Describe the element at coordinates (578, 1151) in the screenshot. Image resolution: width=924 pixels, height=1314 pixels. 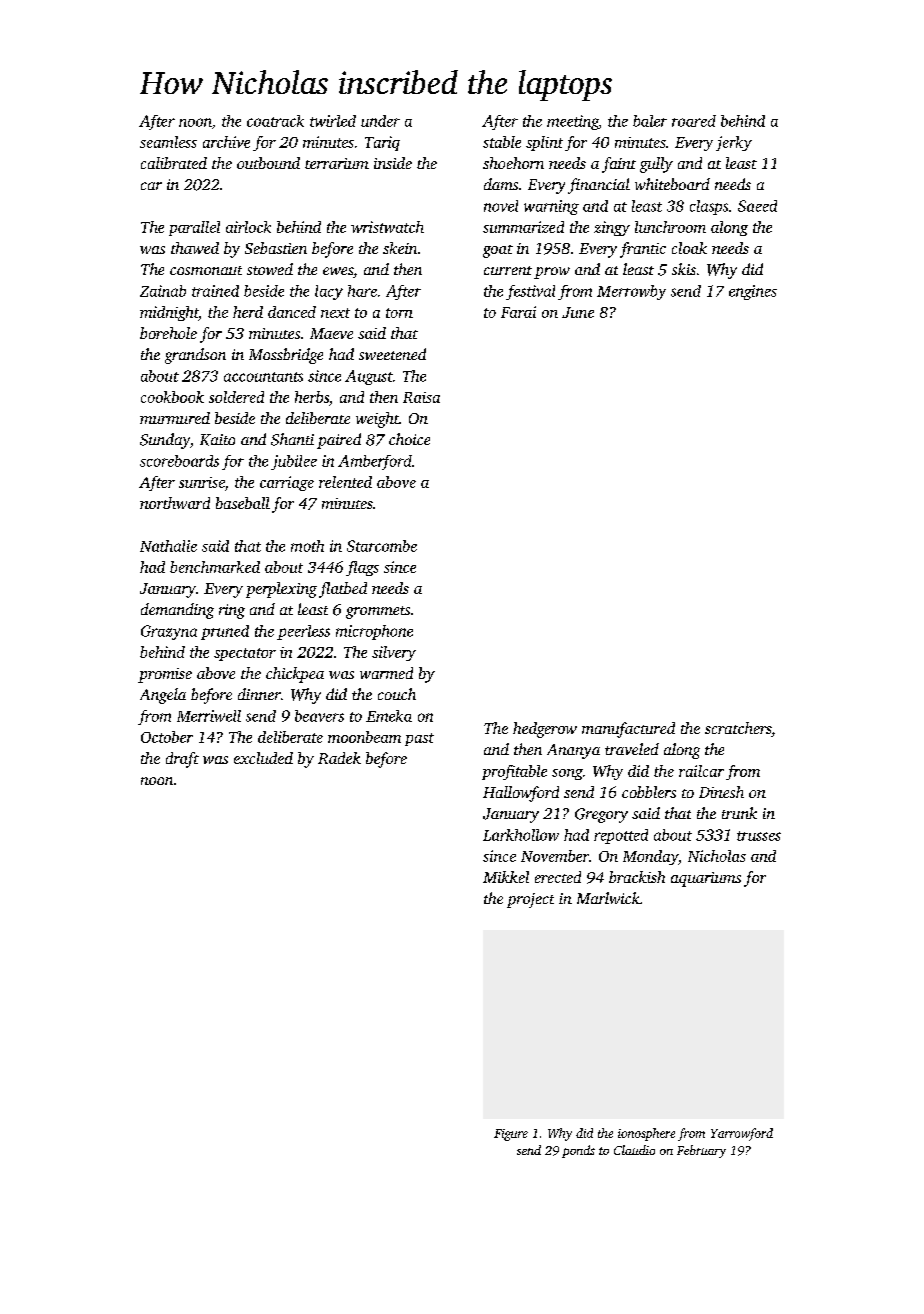
I see `ponds` at that location.
